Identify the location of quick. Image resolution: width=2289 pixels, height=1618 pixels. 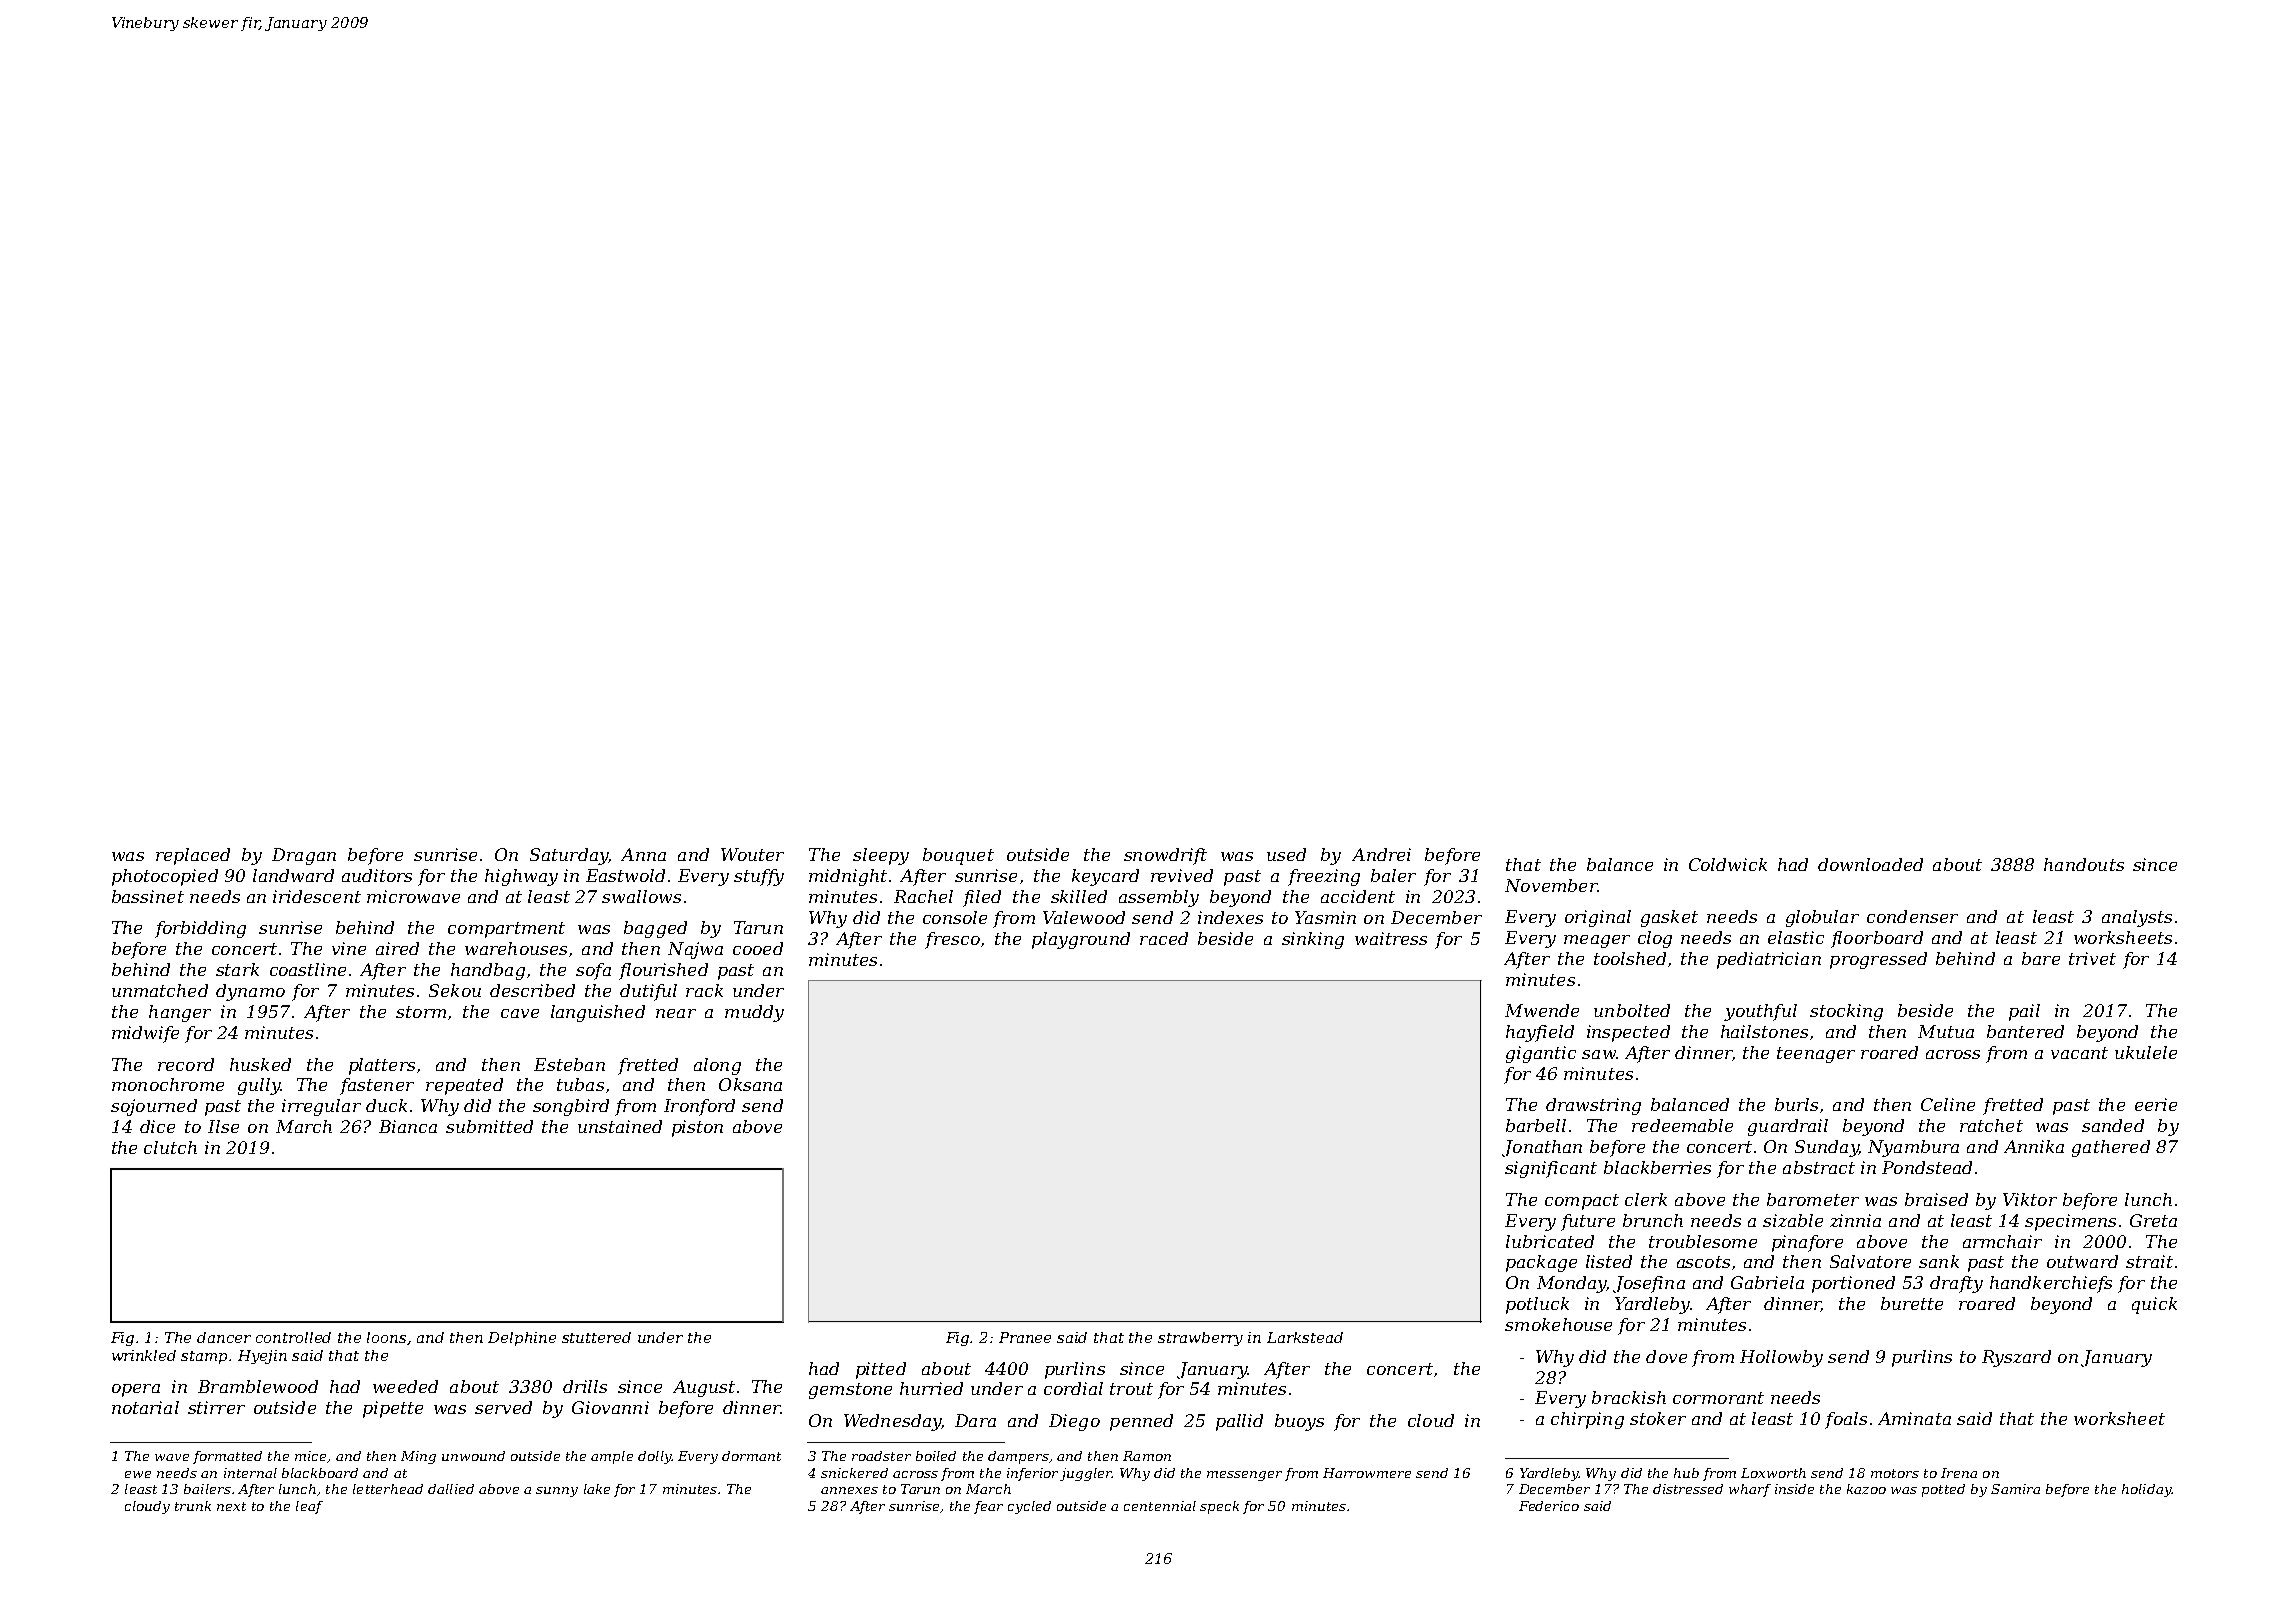
(2154, 1305).
